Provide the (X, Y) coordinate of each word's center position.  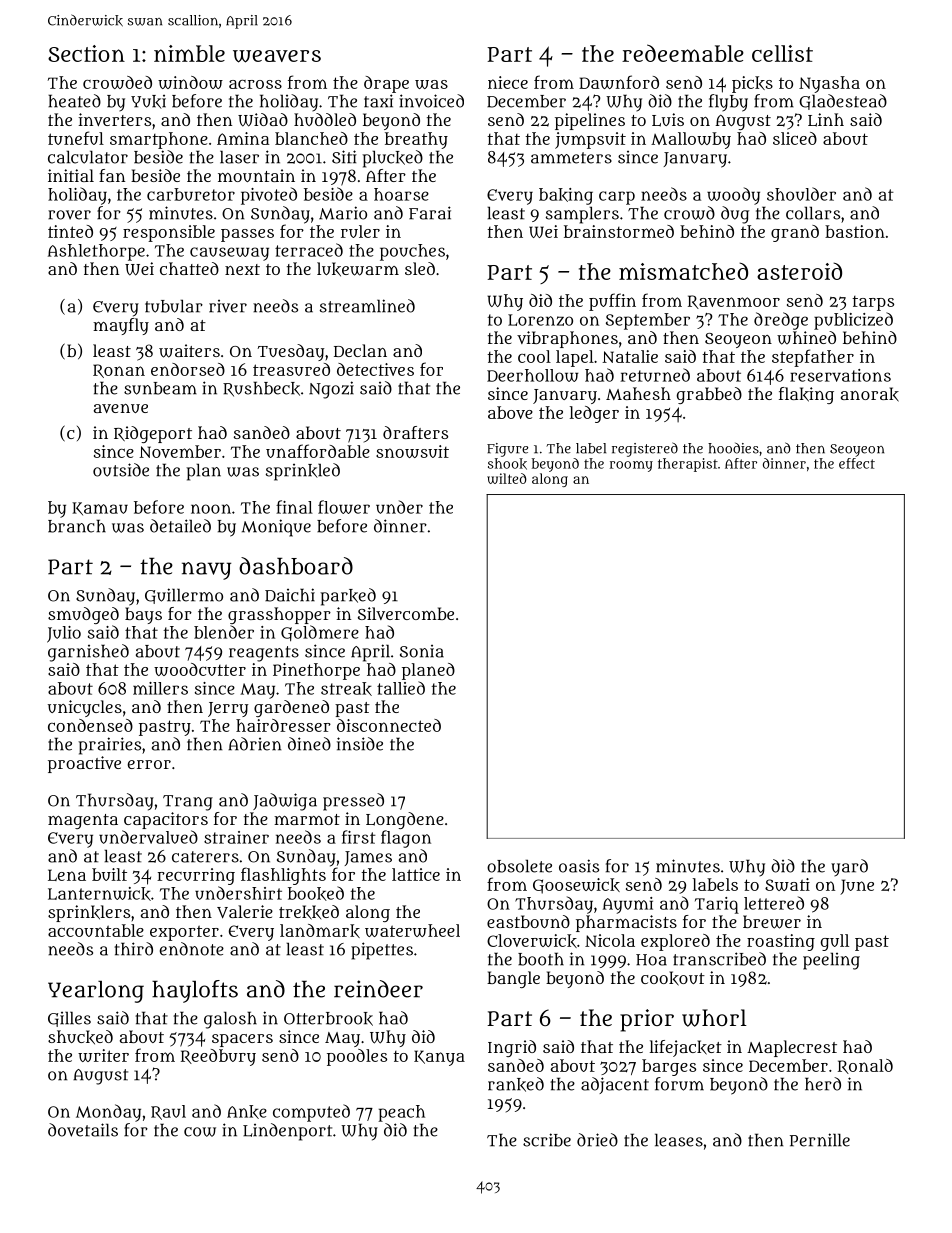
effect (857, 463)
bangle (513, 979)
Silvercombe (406, 613)
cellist (782, 53)
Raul (168, 1112)
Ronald (865, 1066)
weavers (277, 56)
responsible (169, 233)
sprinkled (303, 472)
